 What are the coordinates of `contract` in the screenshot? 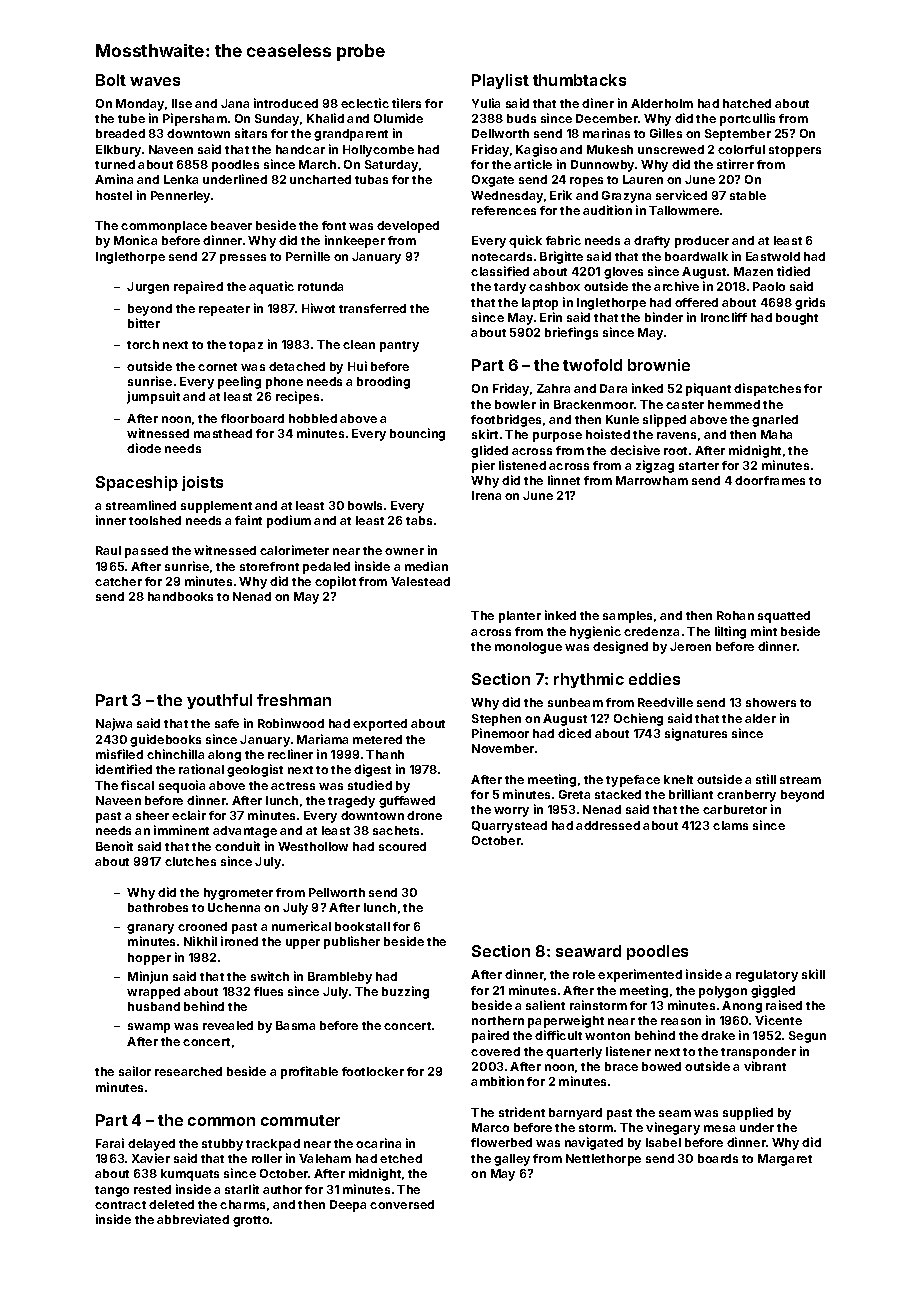 It's located at (120, 1205).
